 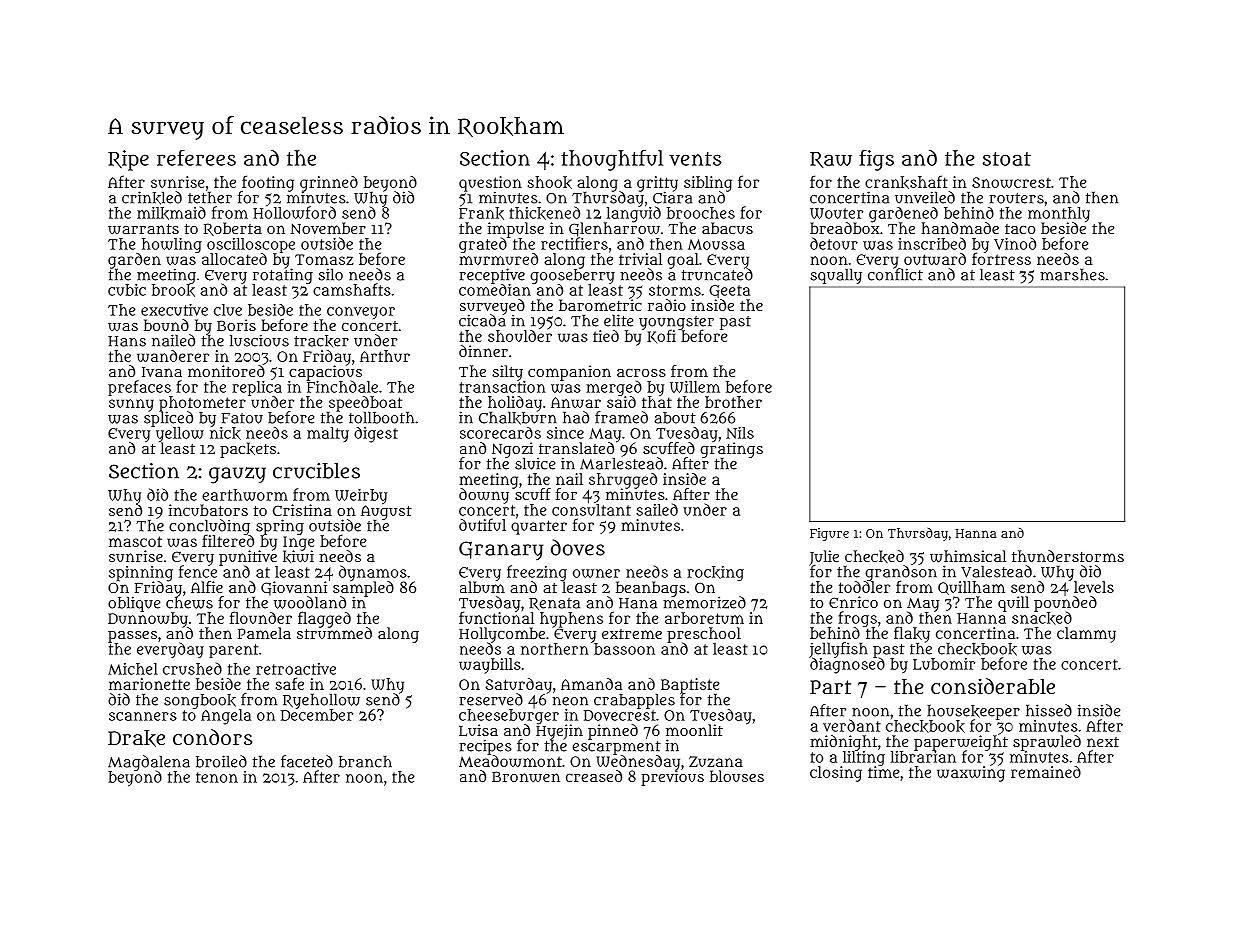 I want to click on footing, so click(x=268, y=183).
